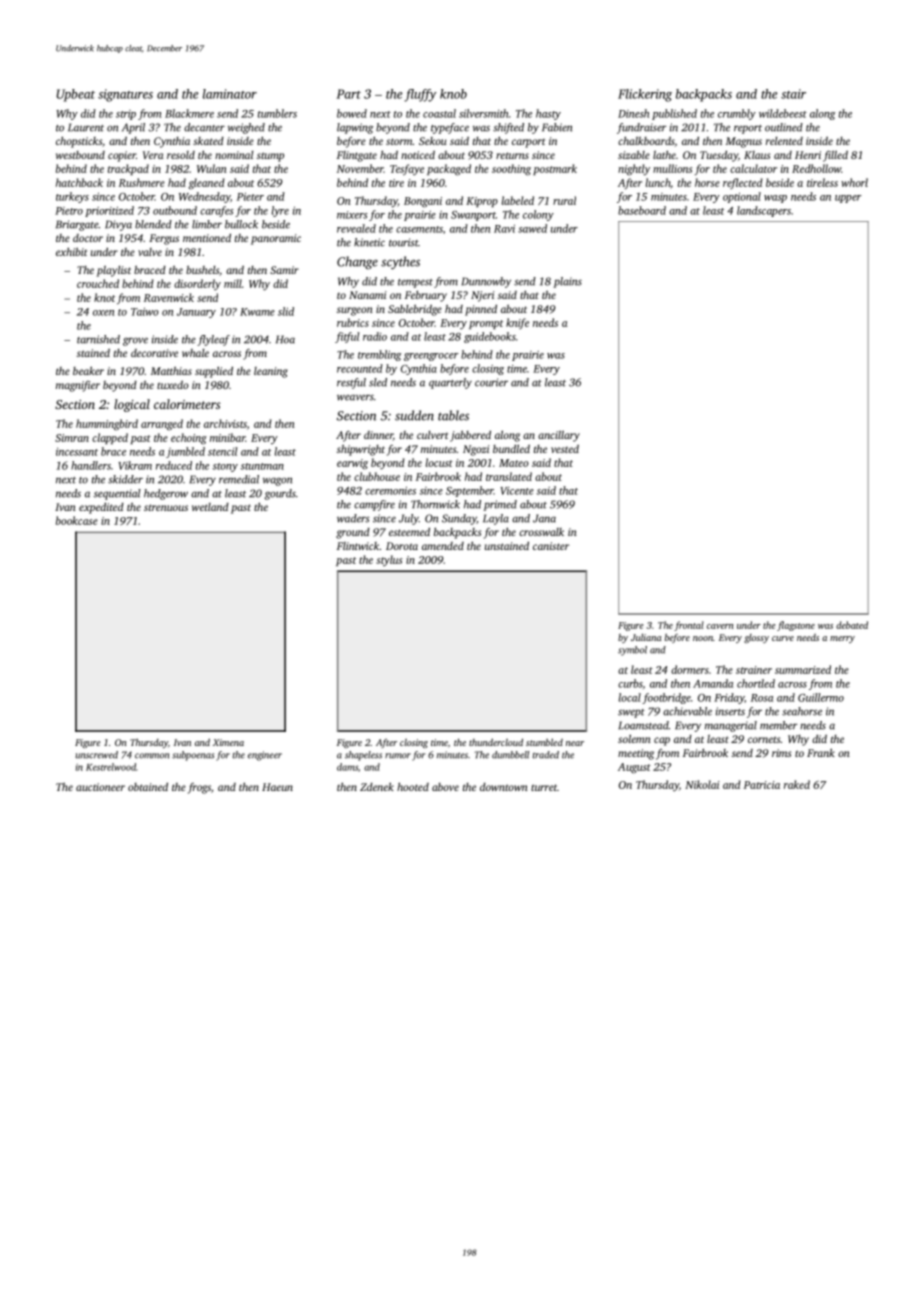  Describe the element at coordinates (793, 94) in the image. I see `stair` at that location.
